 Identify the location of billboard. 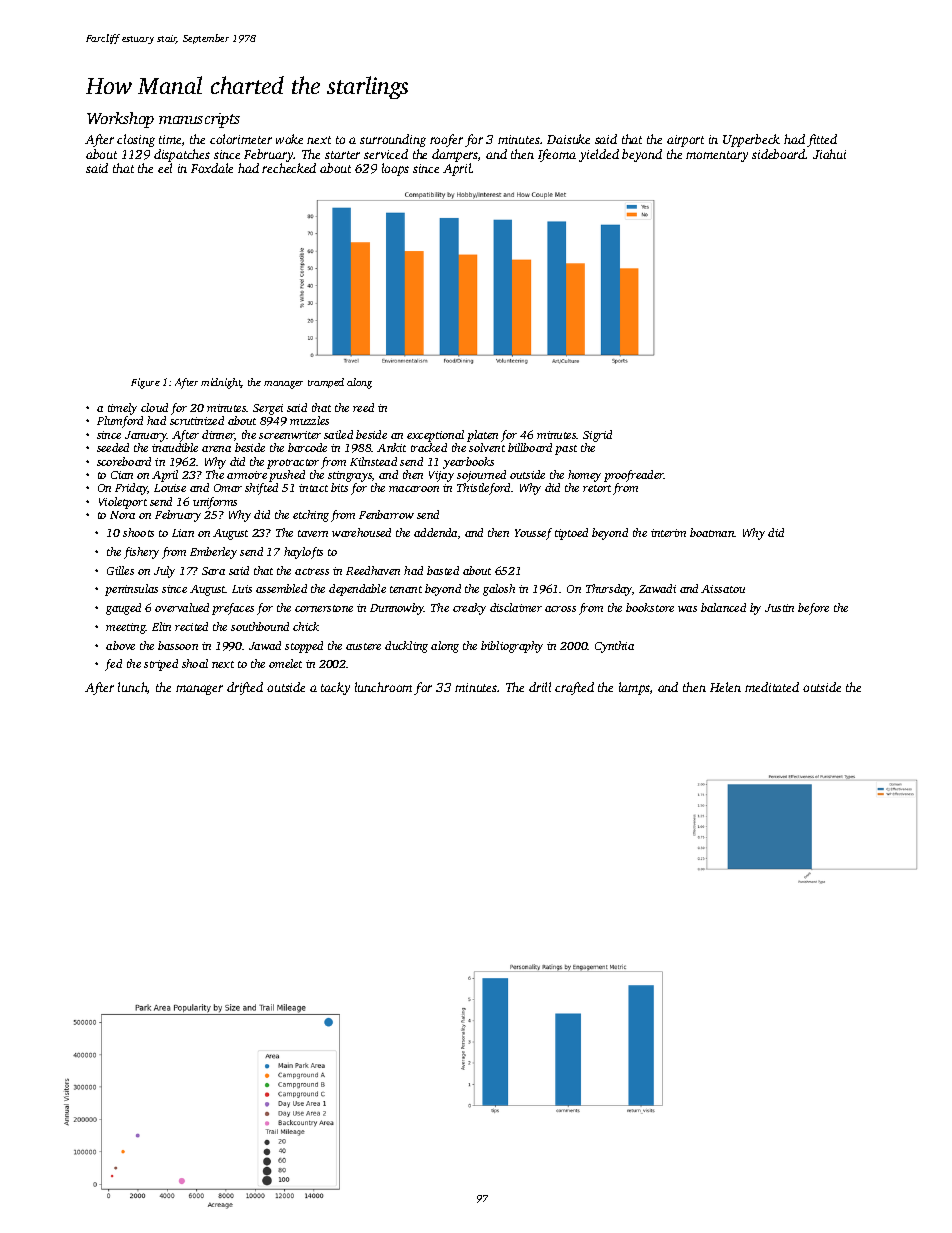
(530, 447).
